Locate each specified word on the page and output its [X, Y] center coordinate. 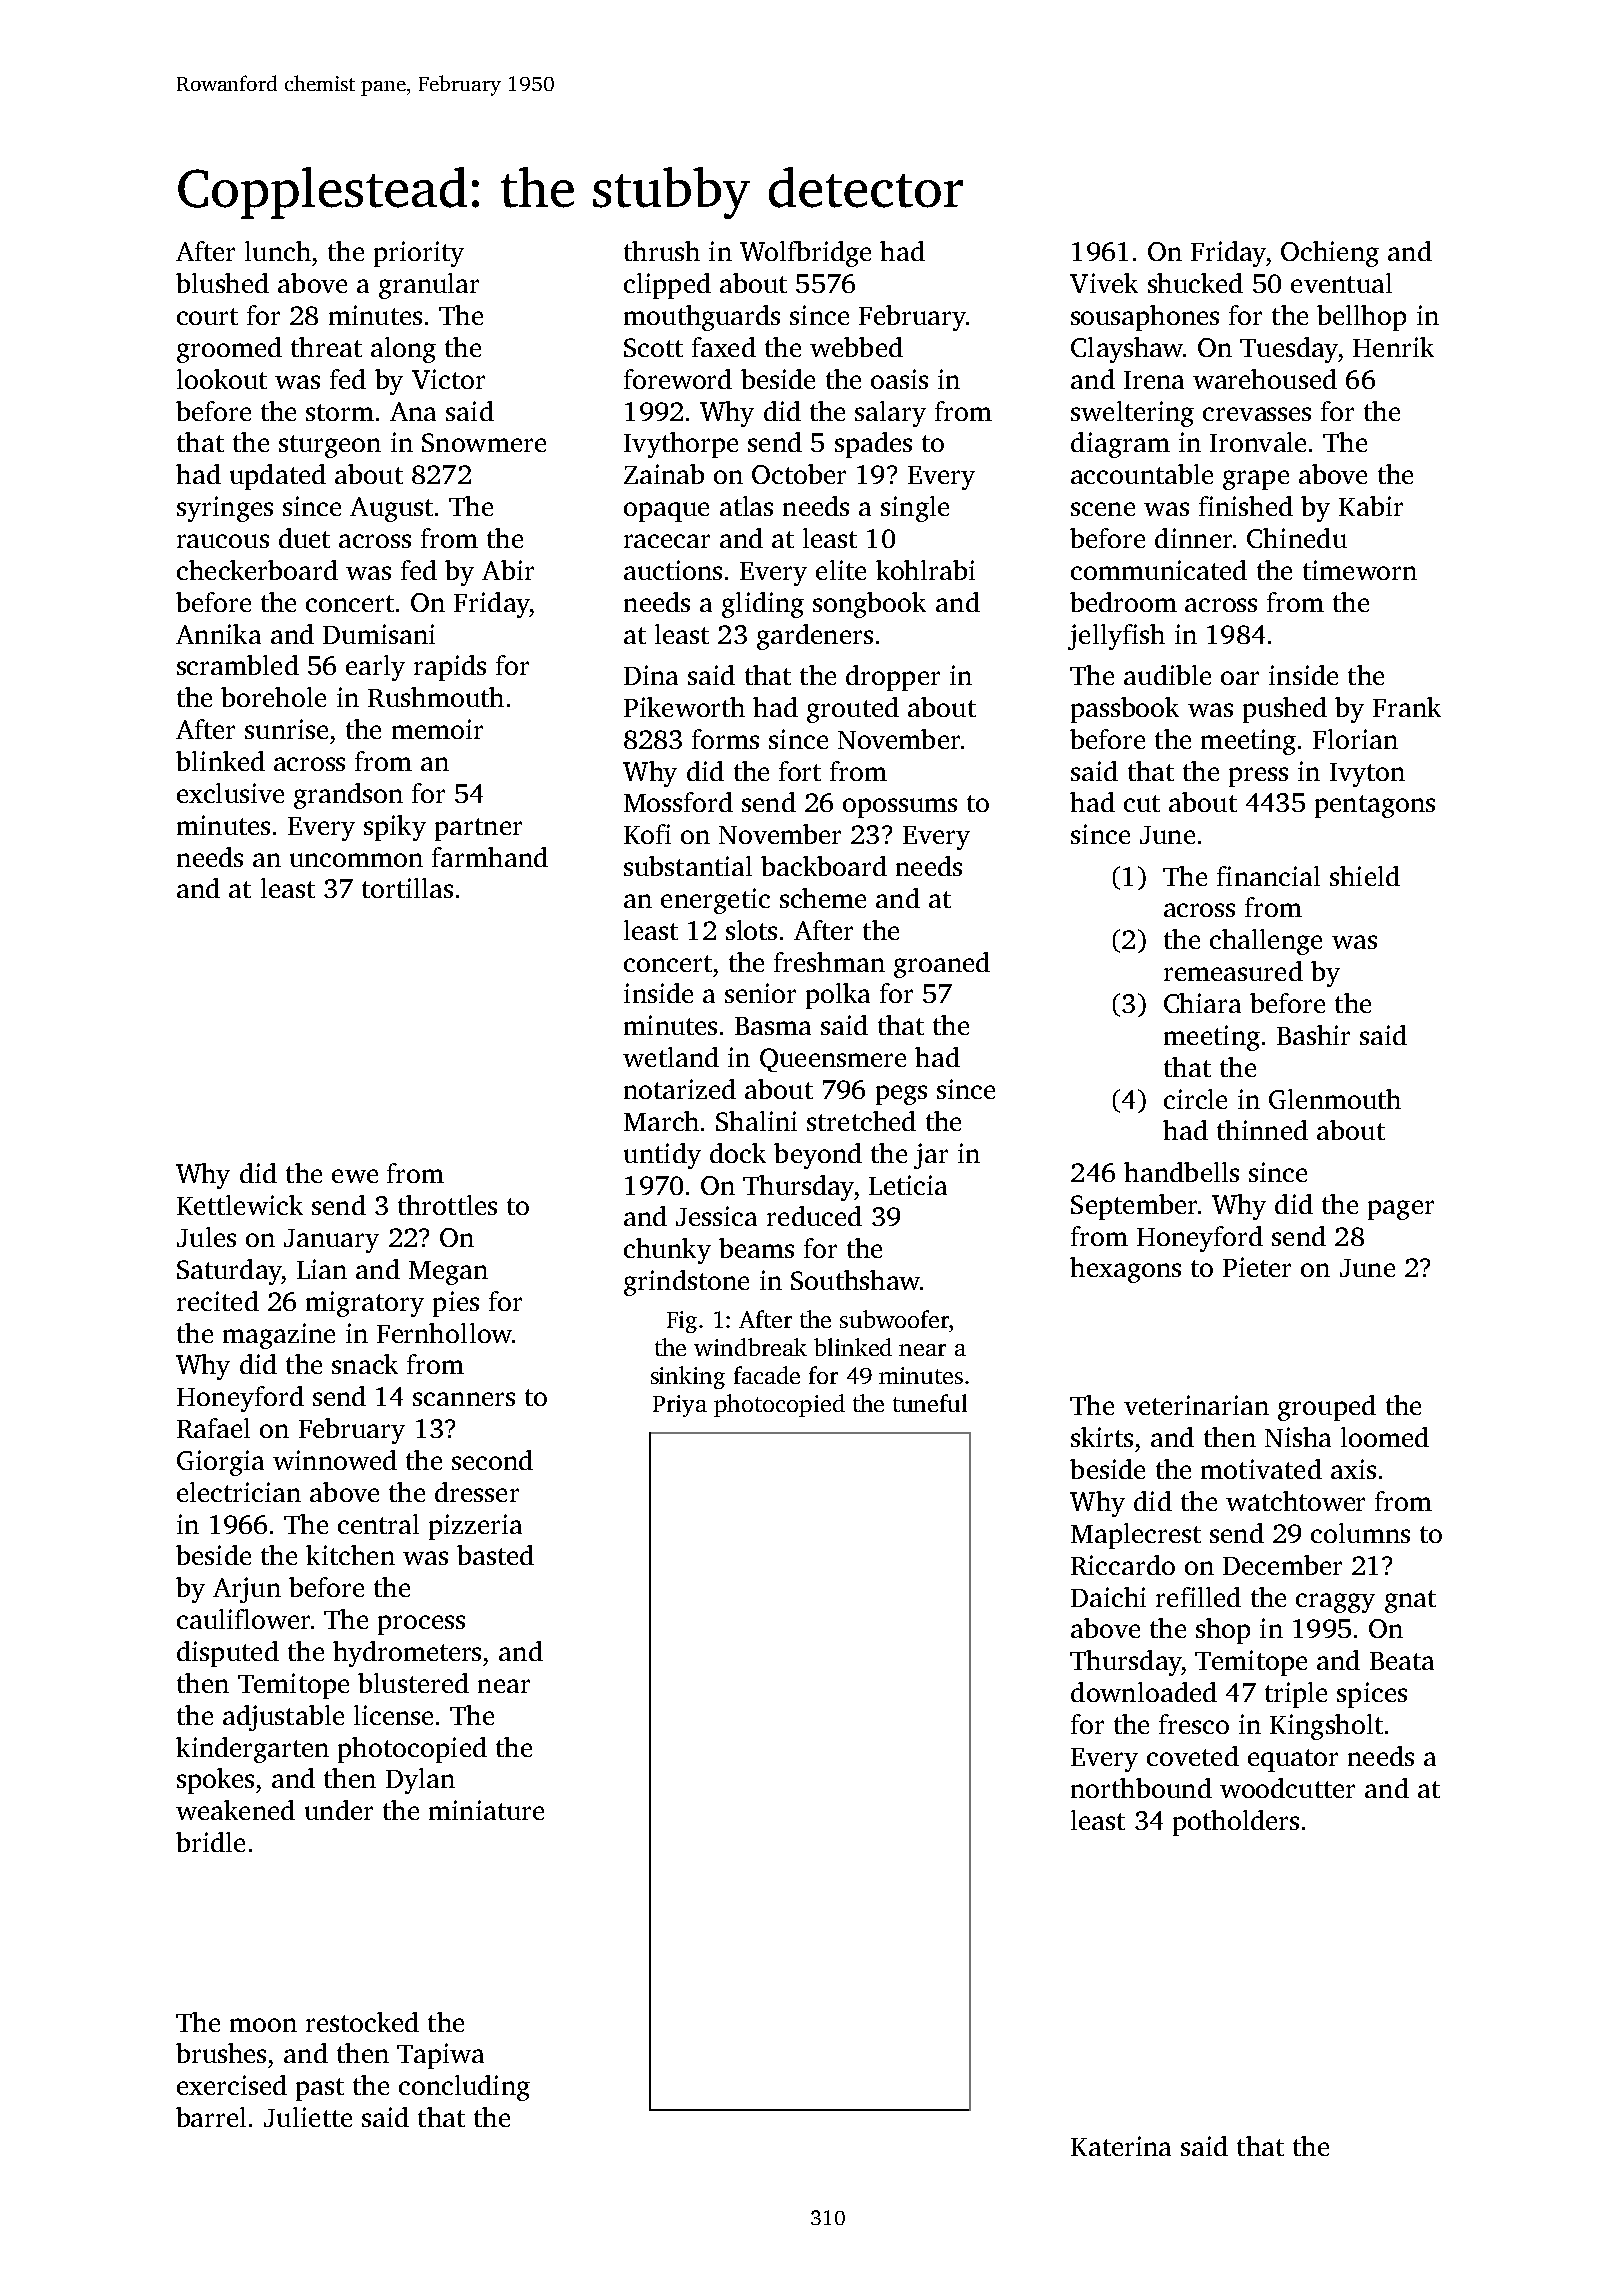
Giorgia [220, 1463]
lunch [278, 251]
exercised [232, 2085]
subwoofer [894, 1319]
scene [1103, 509]
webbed [856, 347]
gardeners [815, 637]
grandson [348, 796]
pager [1401, 1210]
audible [1167, 675]
